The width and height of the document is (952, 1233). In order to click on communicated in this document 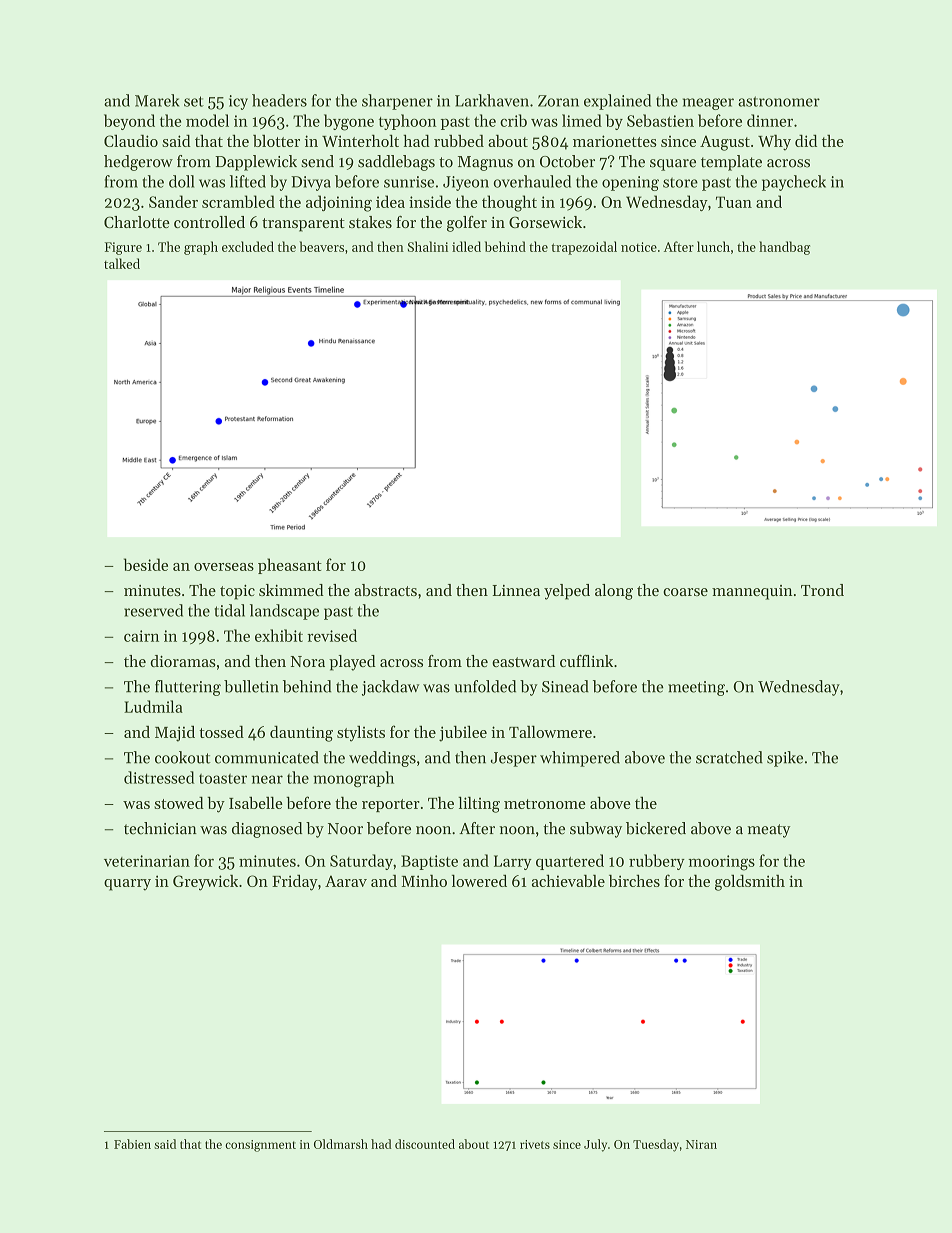, I will do `click(267, 757)`.
